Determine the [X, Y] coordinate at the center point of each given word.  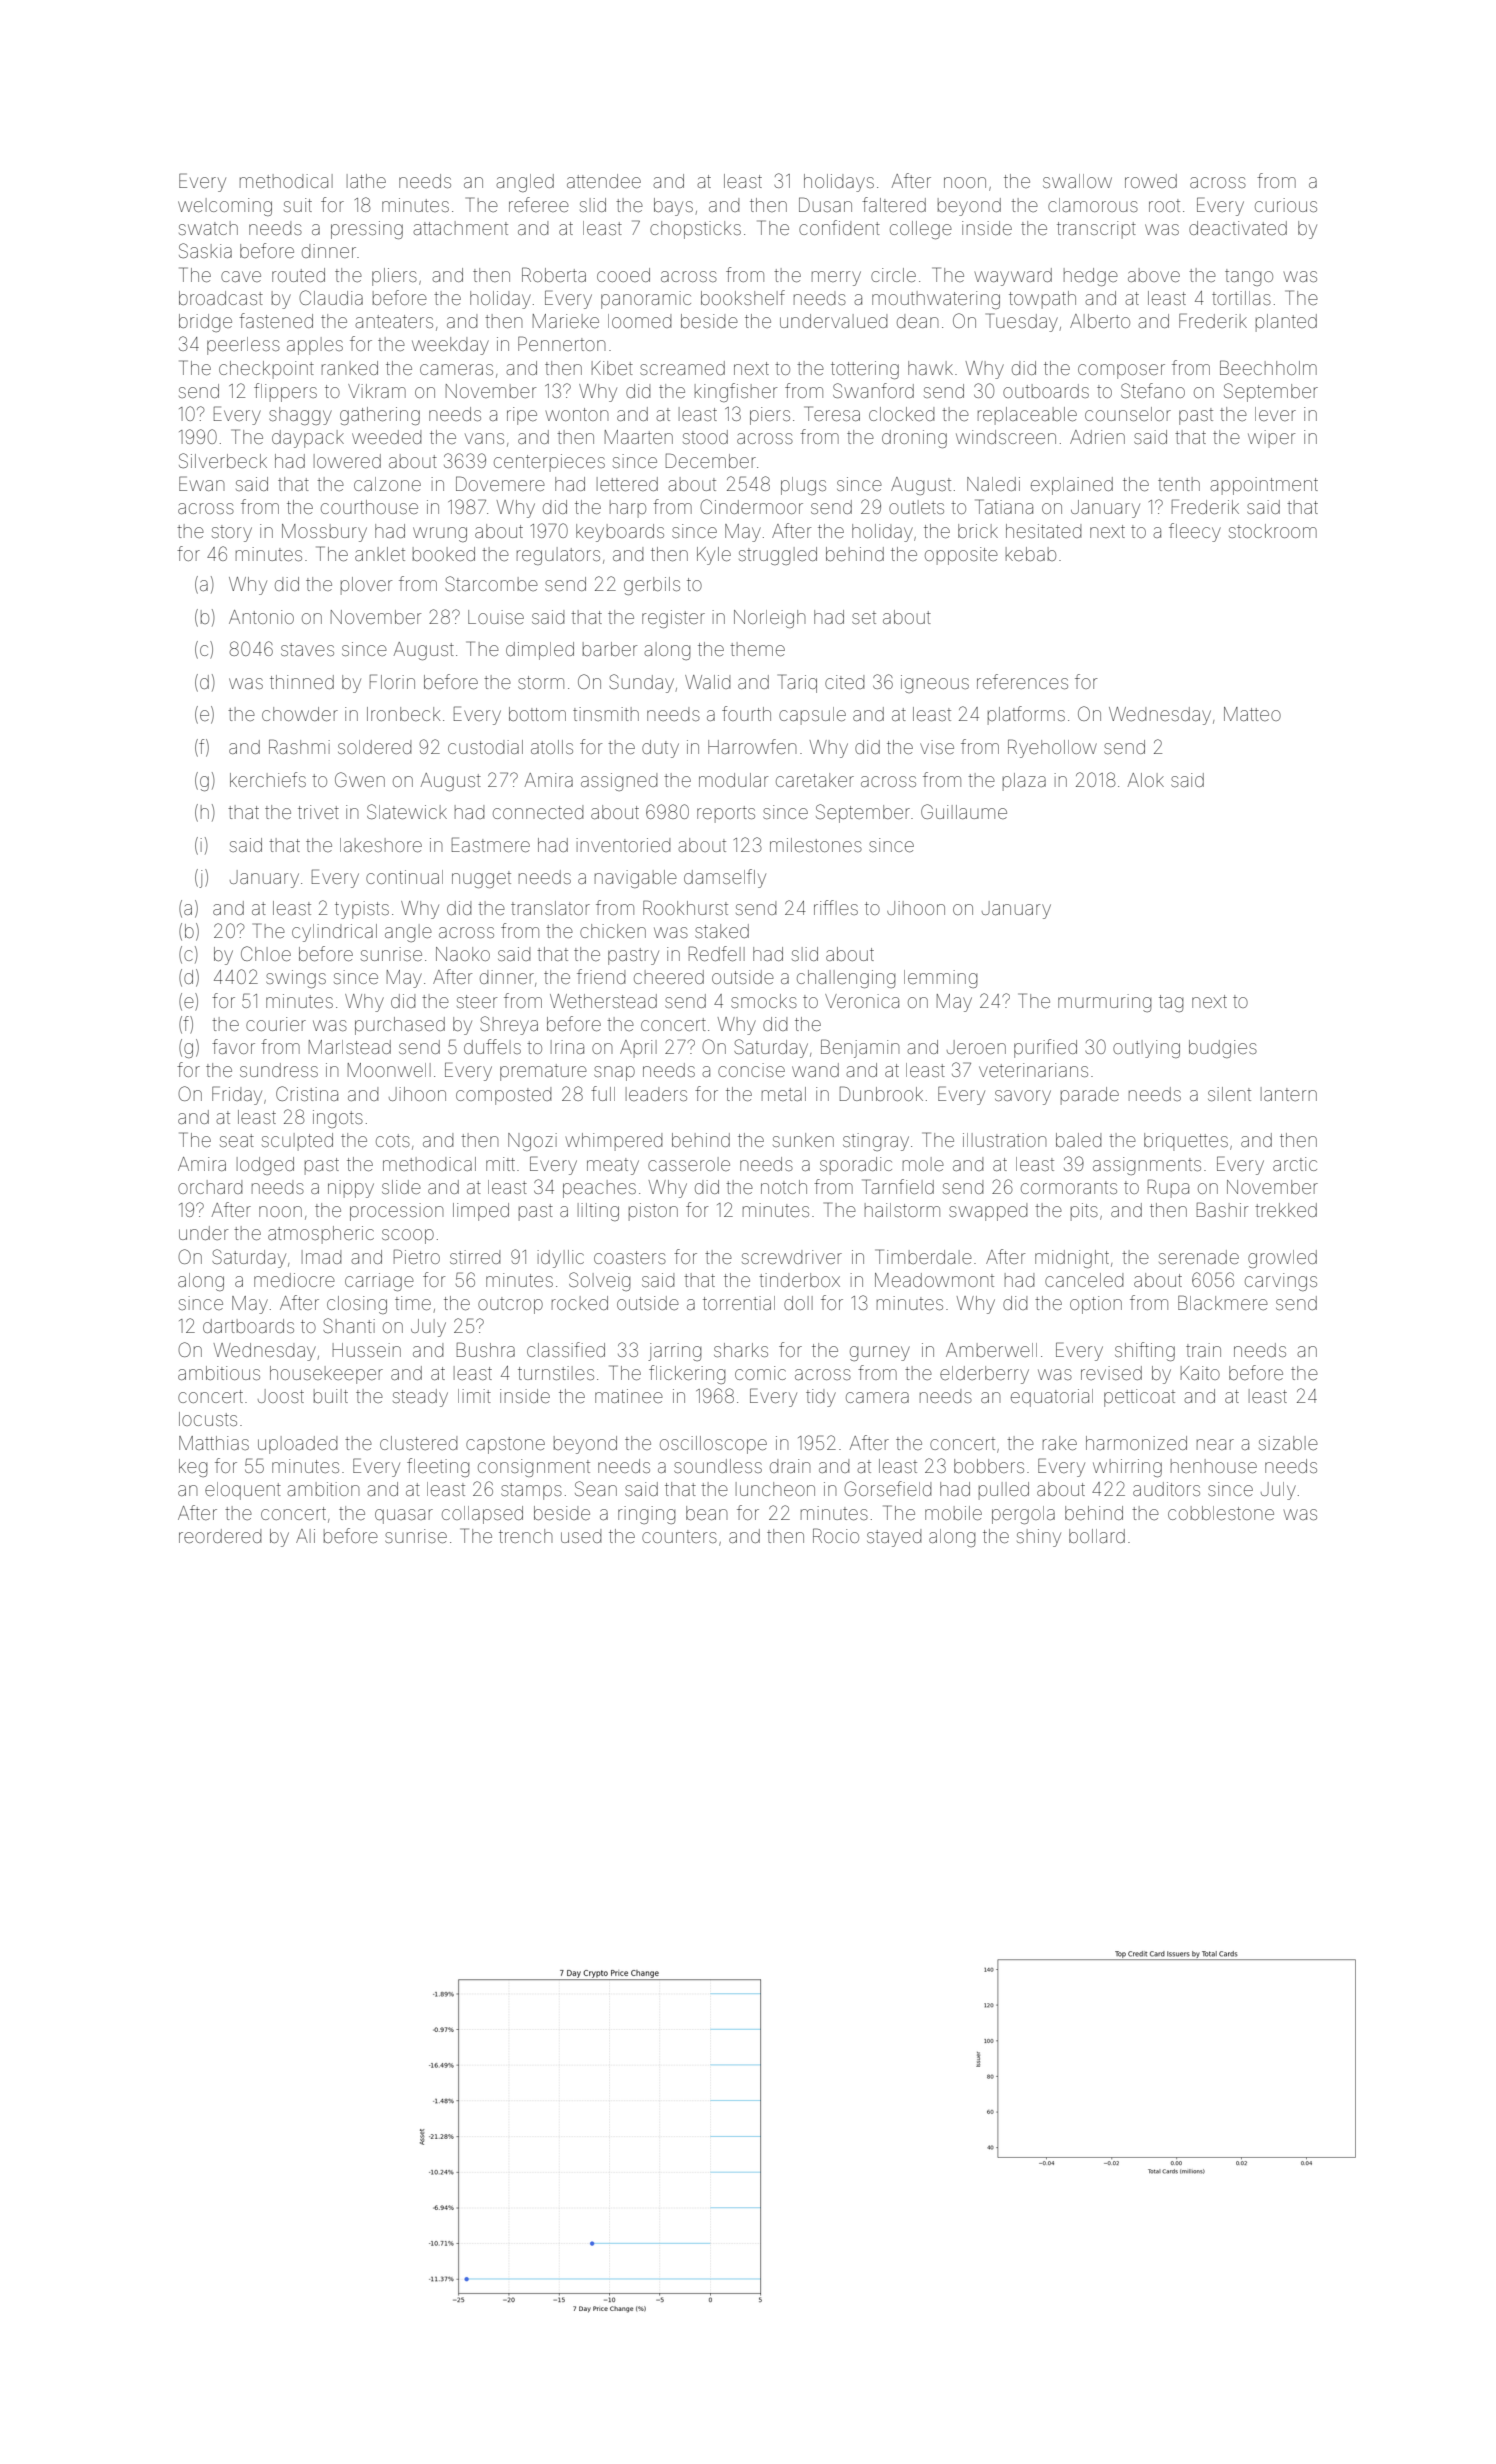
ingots [338, 1119]
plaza [1024, 782]
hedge [1091, 277]
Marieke [566, 321]
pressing [367, 230]
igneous [935, 684]
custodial [485, 747]
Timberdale [924, 1256]
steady [420, 1398]
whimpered [614, 1142]
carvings [1281, 1282]
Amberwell [991, 1350]
